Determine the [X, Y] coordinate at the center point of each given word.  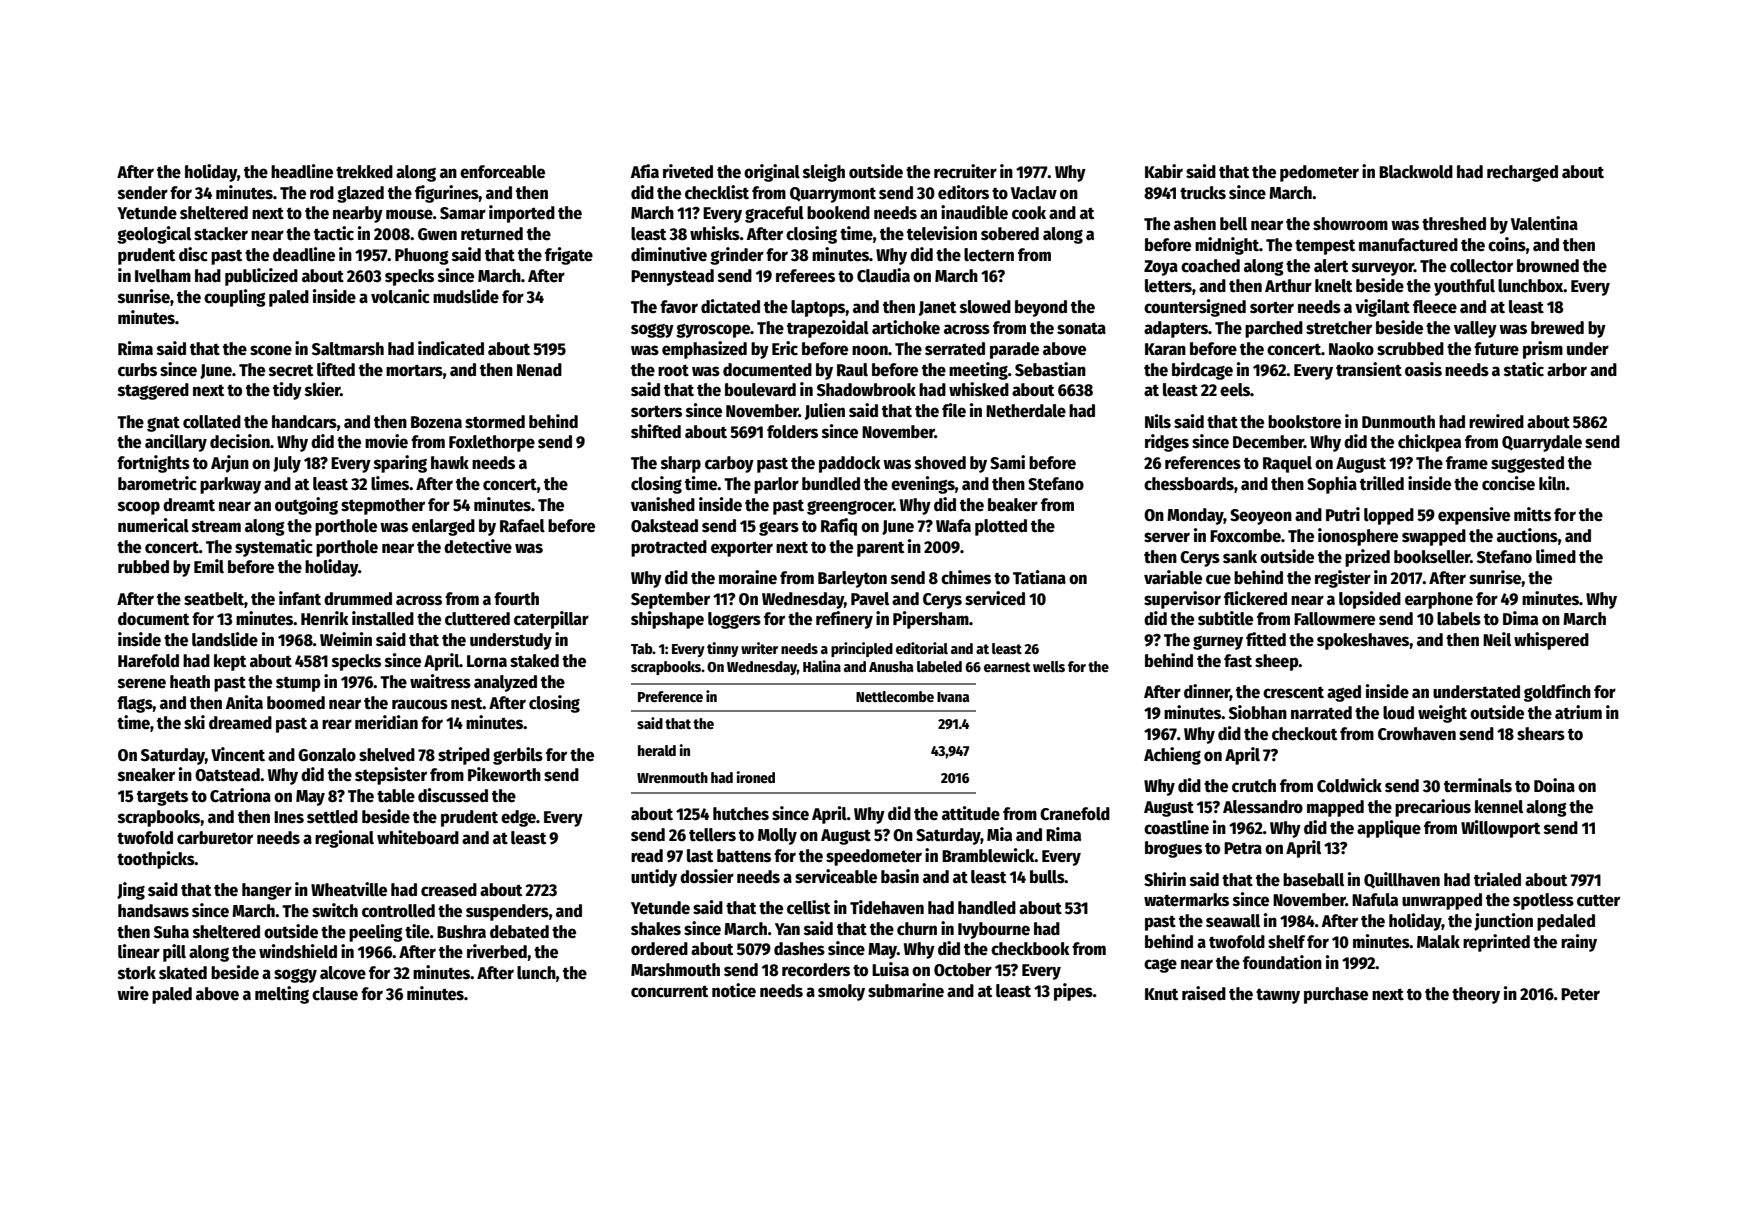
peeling [376, 933]
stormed [495, 422]
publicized [261, 277]
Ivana [953, 697]
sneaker [146, 775]
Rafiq [839, 527]
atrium [1578, 712]
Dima [1520, 618]
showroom [1350, 224]
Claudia [883, 275]
